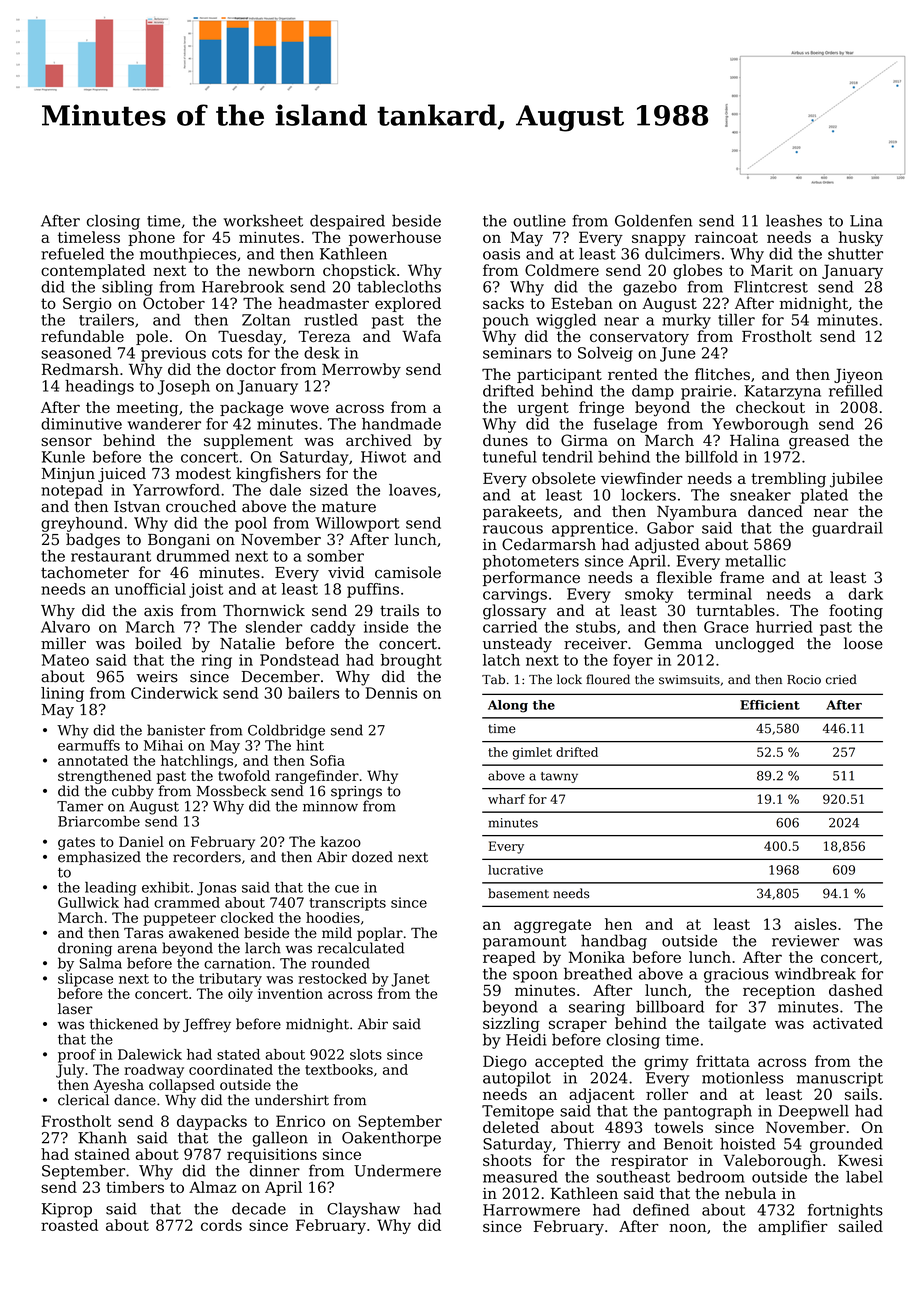  Describe the element at coordinates (793, 1227) in the image. I see `amplifier` at that location.
